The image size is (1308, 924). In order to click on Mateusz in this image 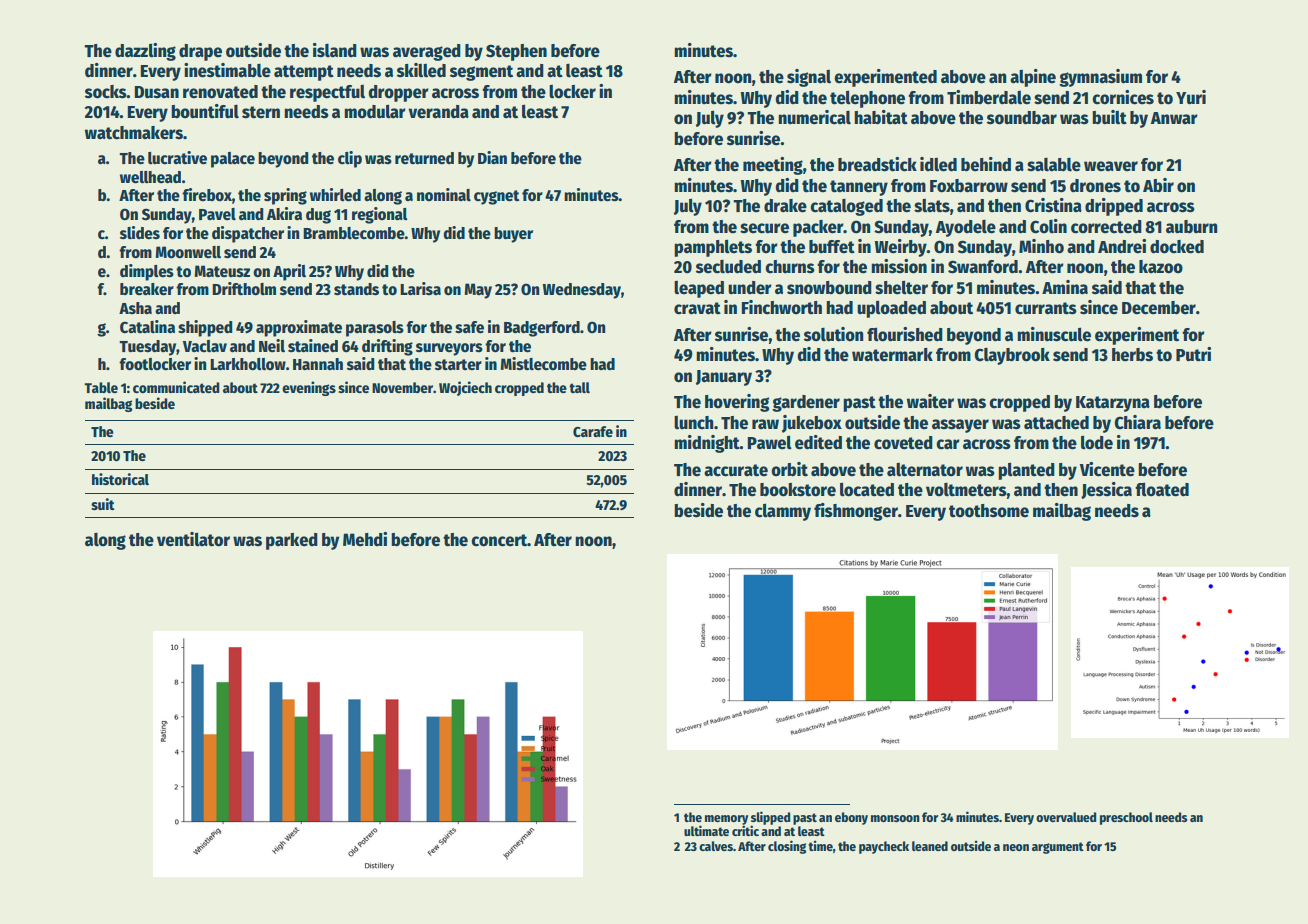, I will do `click(222, 271)`.
